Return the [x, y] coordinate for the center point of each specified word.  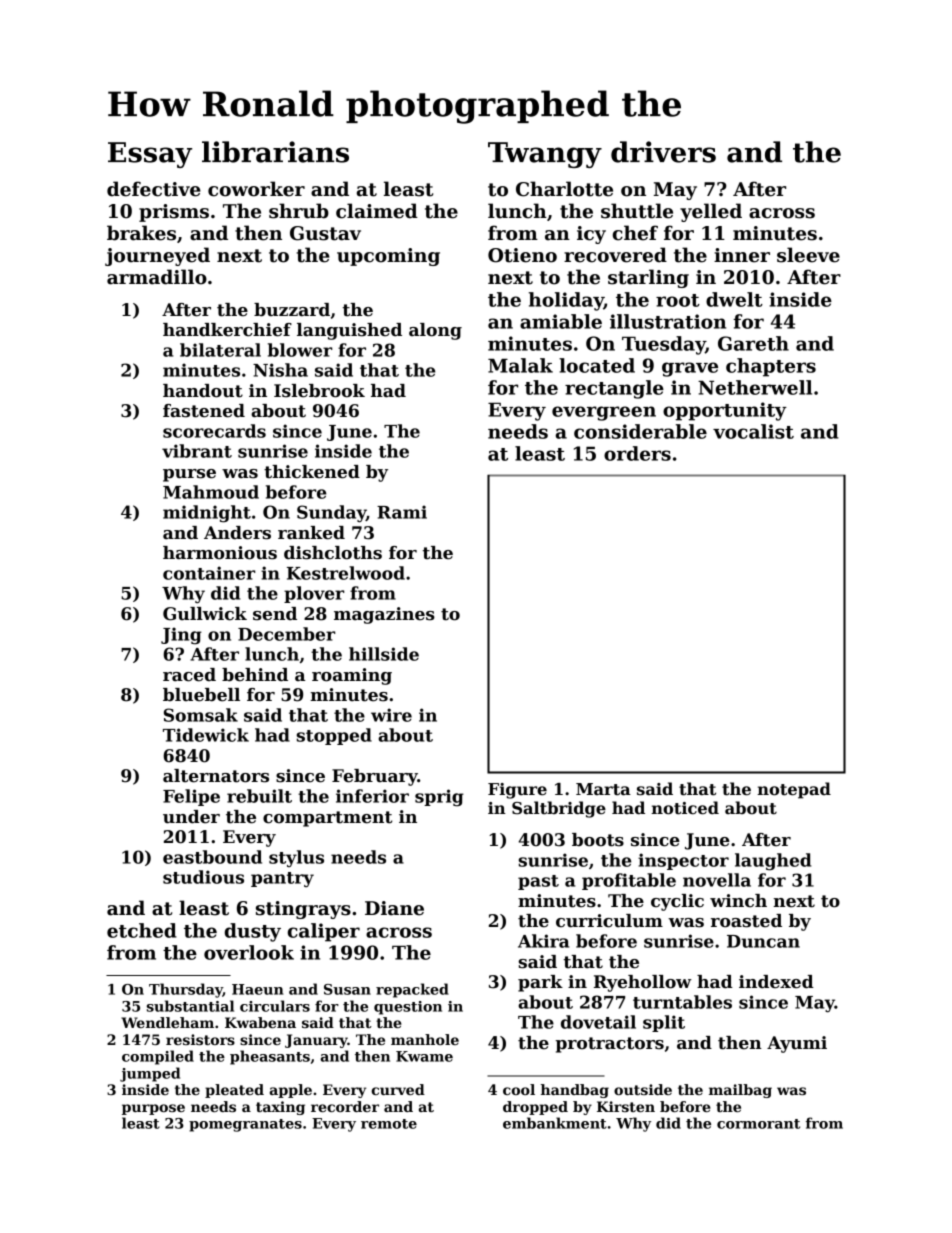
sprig [439, 798]
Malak [520, 365]
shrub [299, 211]
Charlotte [564, 189]
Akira [543, 941]
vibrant [197, 451]
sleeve [808, 255]
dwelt [734, 299]
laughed [773, 862]
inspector [683, 861]
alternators [216, 776]
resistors [200, 1039]
